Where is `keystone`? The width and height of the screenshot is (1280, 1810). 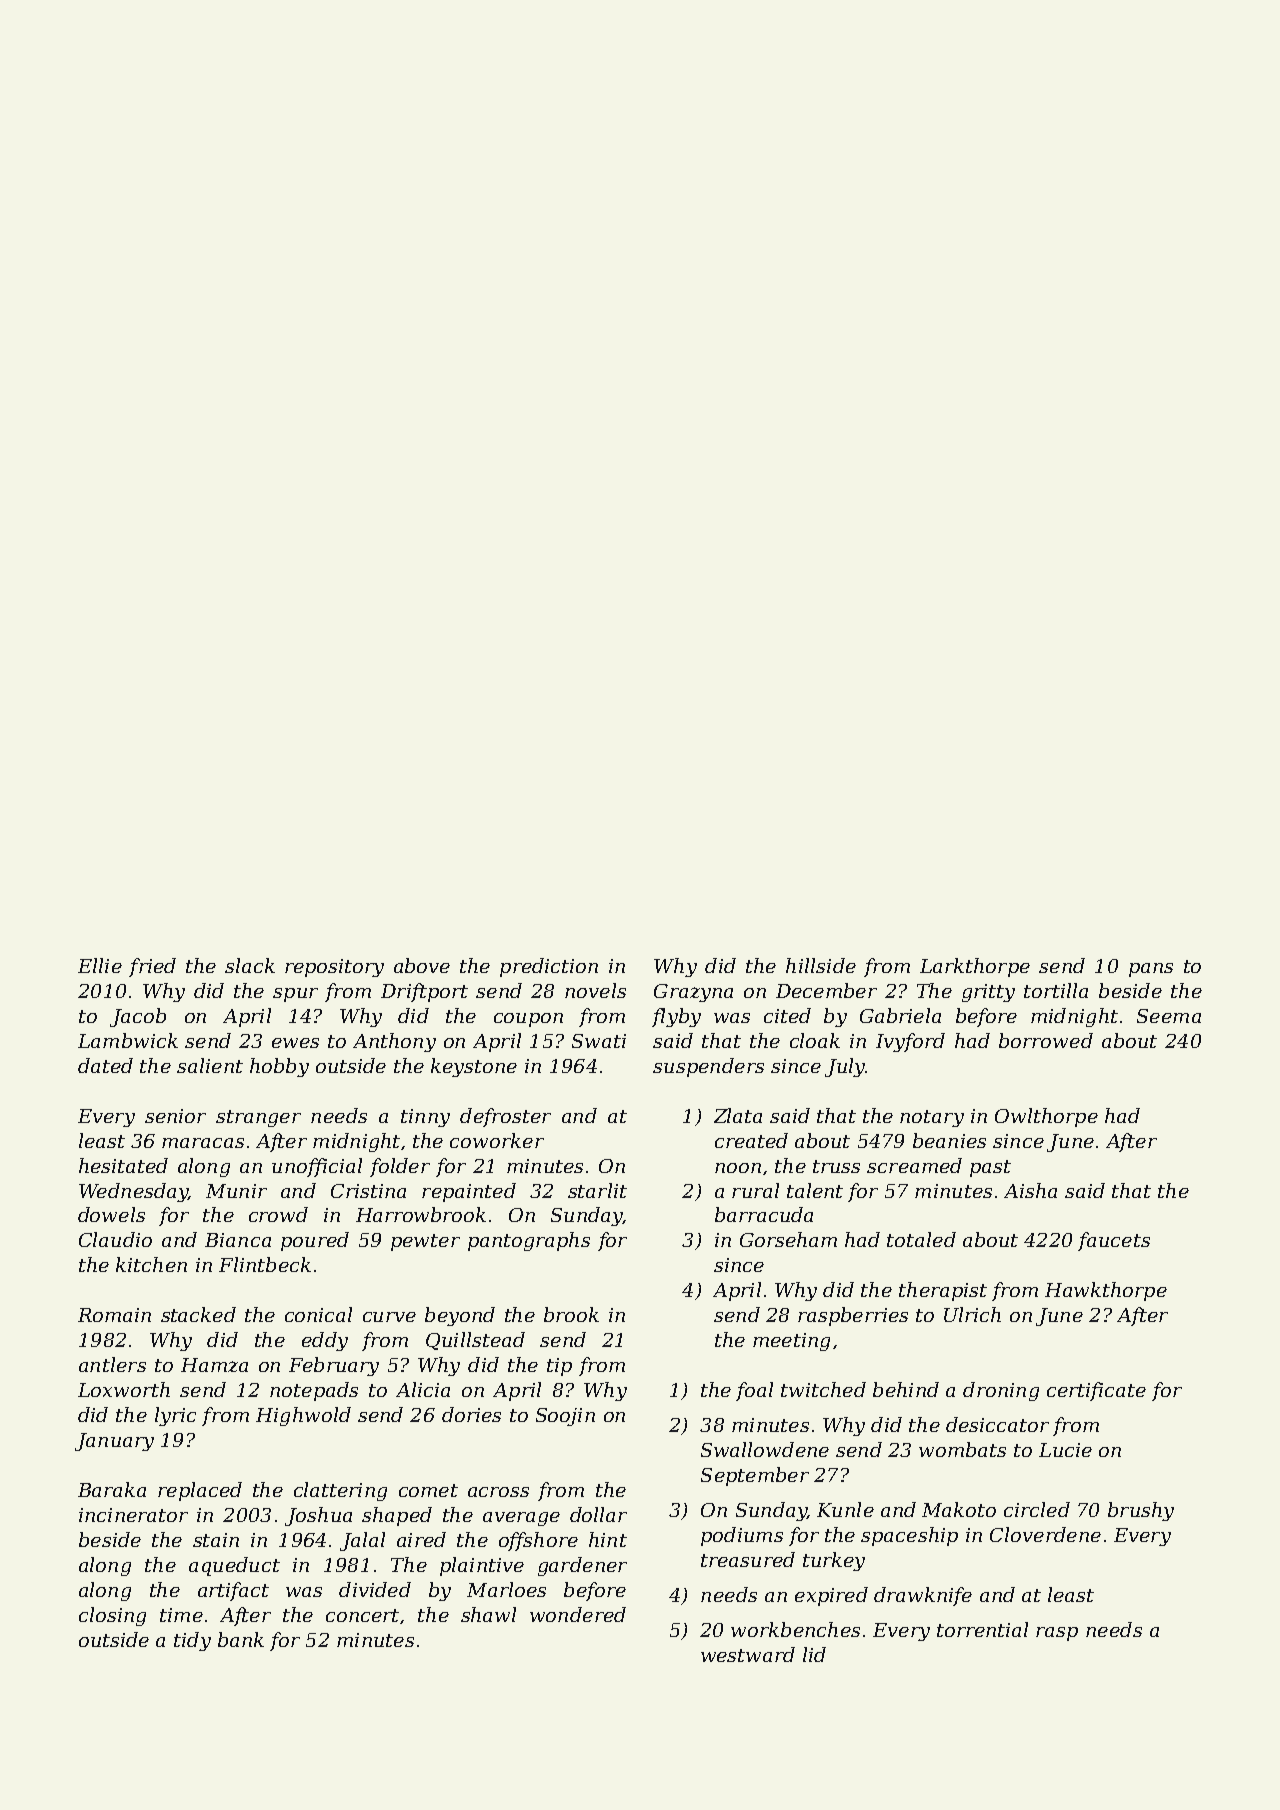 keystone is located at coordinates (474, 1067).
